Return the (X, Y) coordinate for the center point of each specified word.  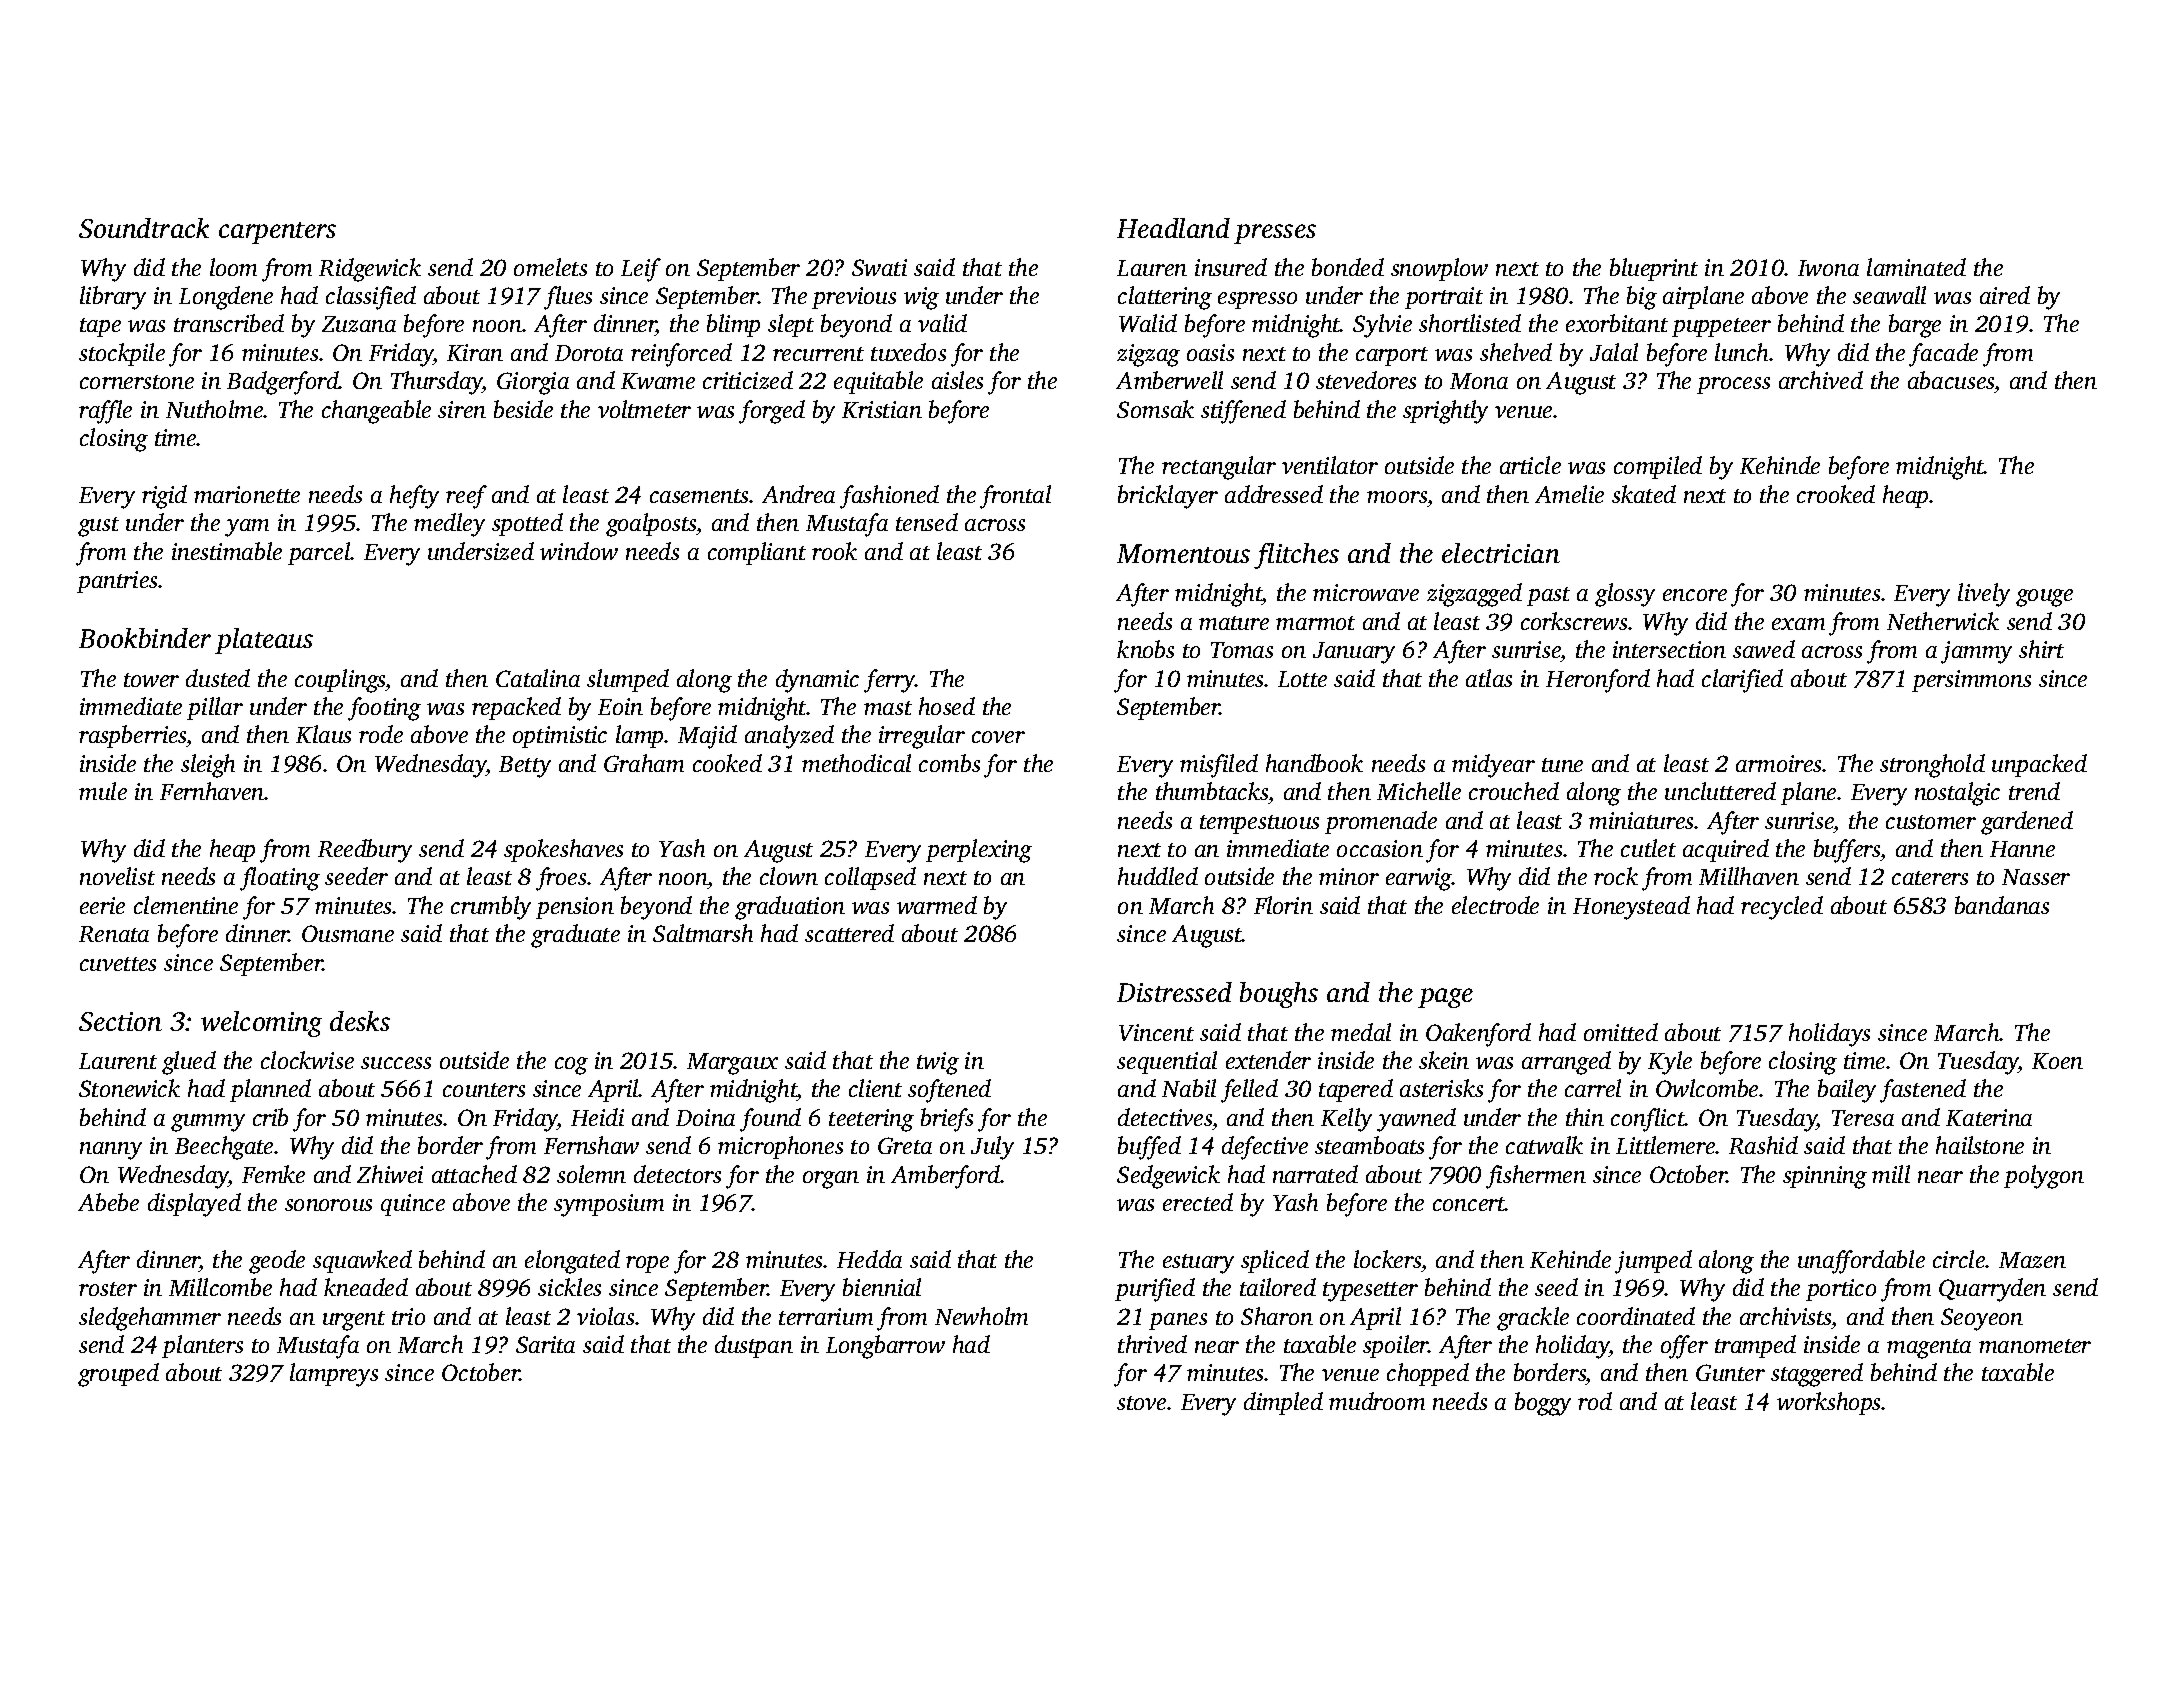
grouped (118, 1375)
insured (1231, 267)
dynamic (817, 681)
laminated (1916, 267)
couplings (340, 681)
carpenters (277, 233)
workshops (1829, 1403)
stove (1141, 1403)
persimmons (1971, 681)
